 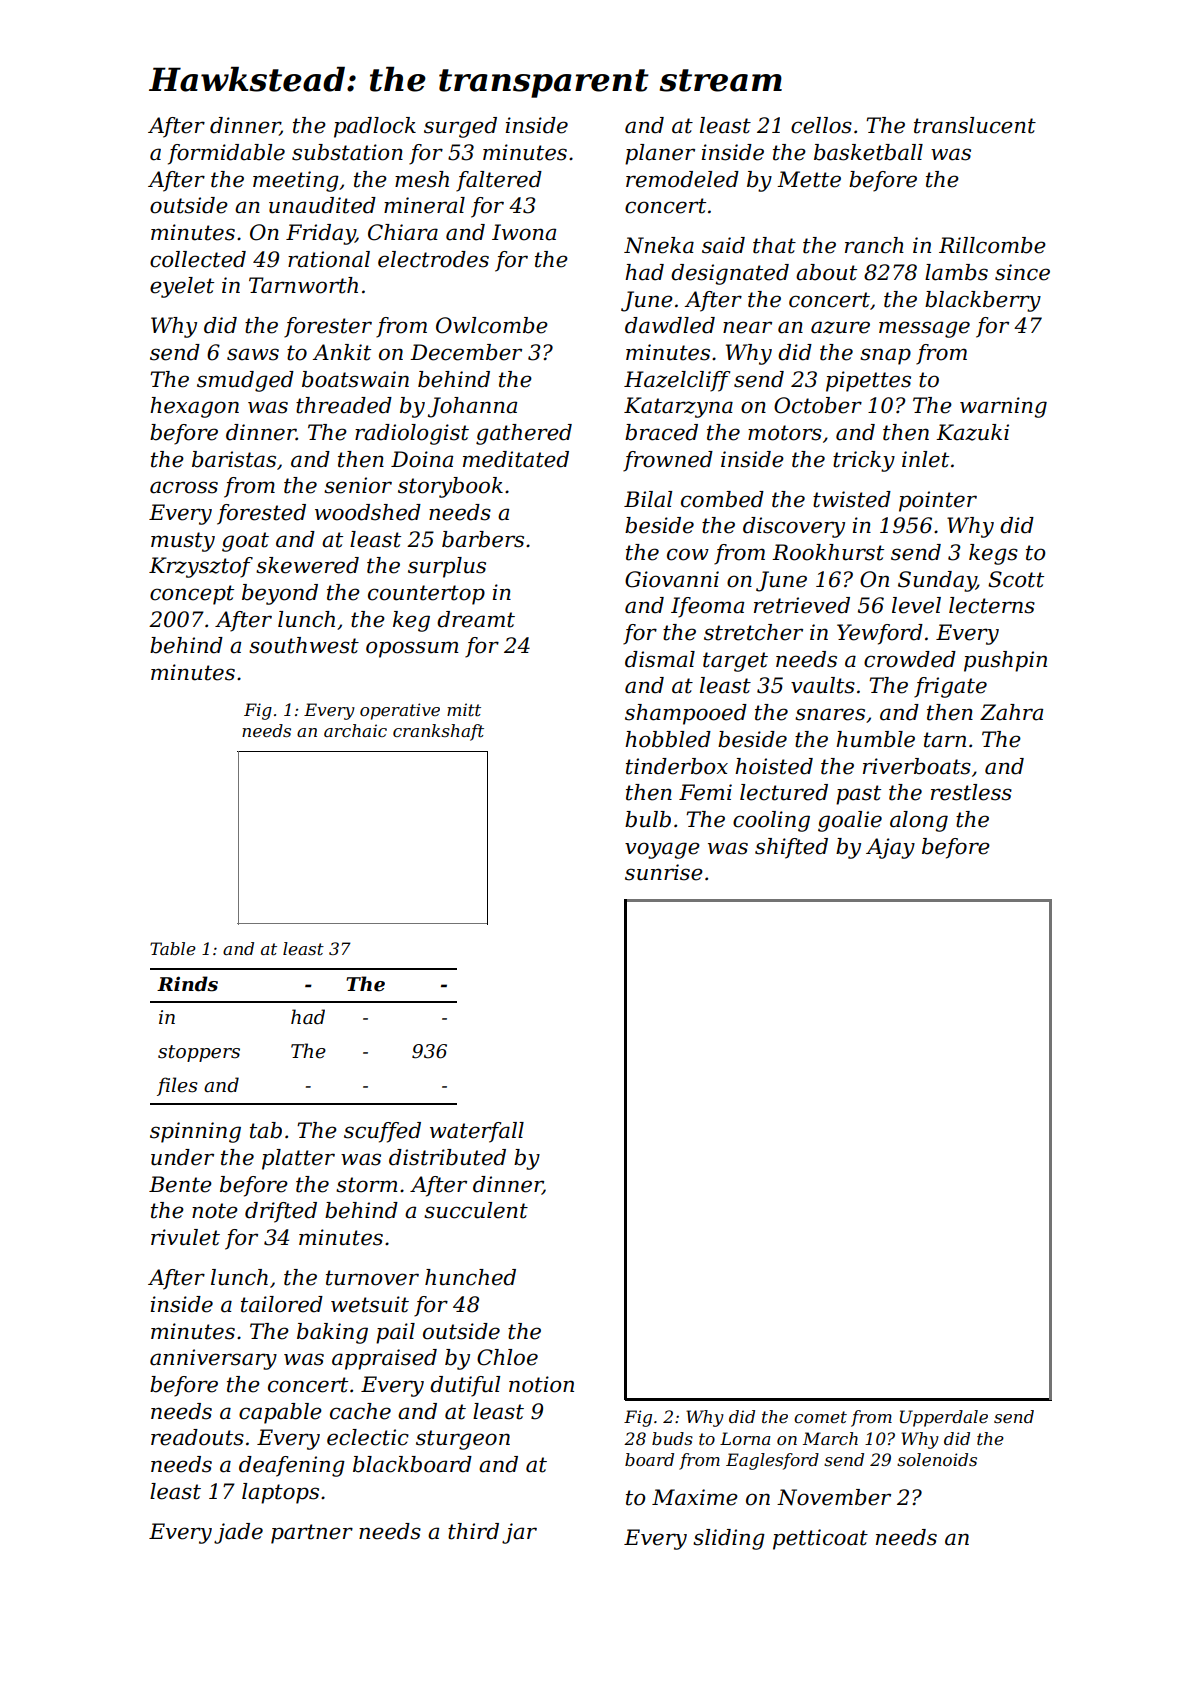 I want to click on faltered, so click(x=499, y=181).
